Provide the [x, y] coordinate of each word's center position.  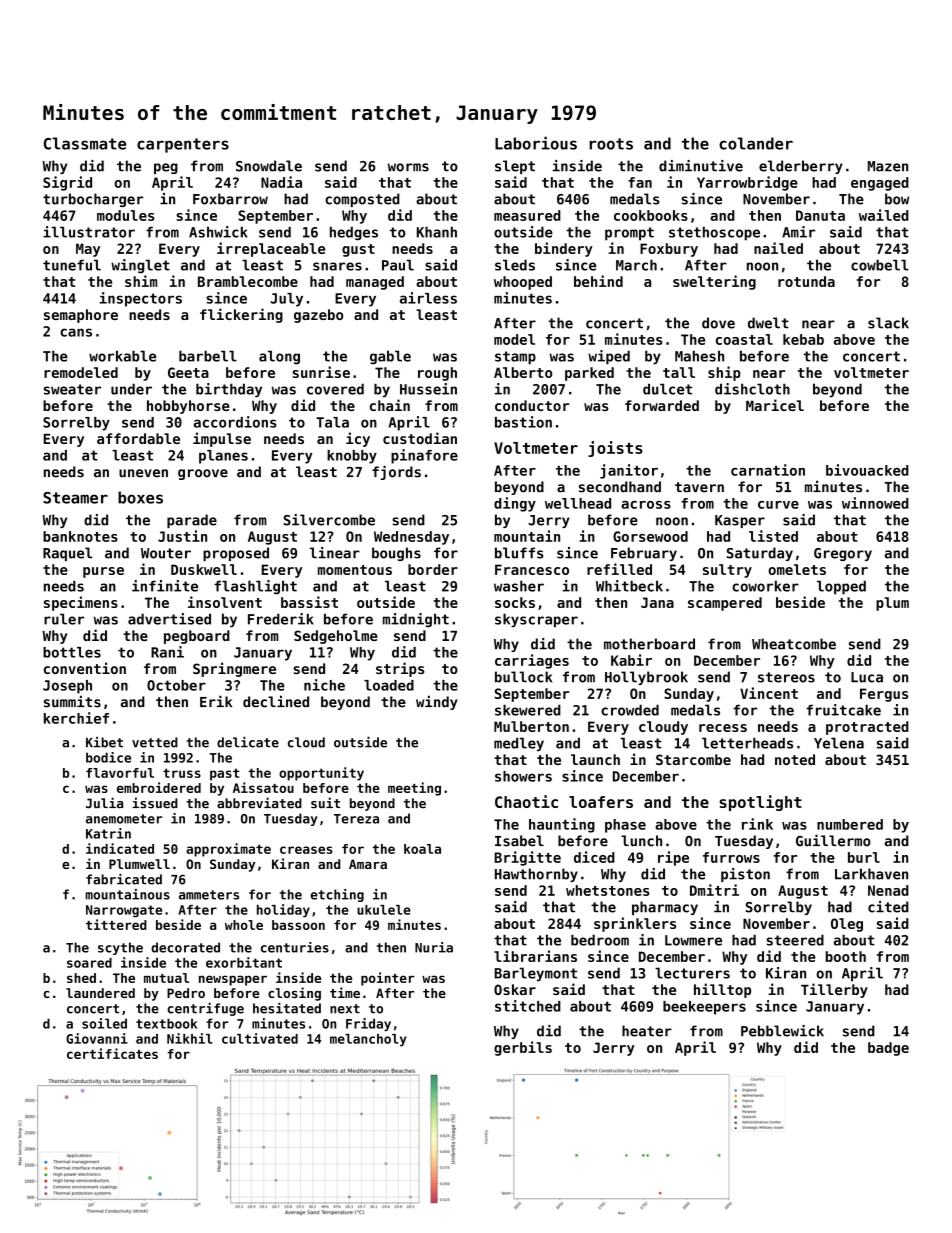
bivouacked [867, 470]
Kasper [740, 521]
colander [756, 143]
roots [611, 144]
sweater [72, 389]
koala [422, 849]
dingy [515, 504]
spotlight [760, 803]
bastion [523, 422]
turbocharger [93, 200]
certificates [112, 1053]
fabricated [124, 879]
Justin [182, 536]
